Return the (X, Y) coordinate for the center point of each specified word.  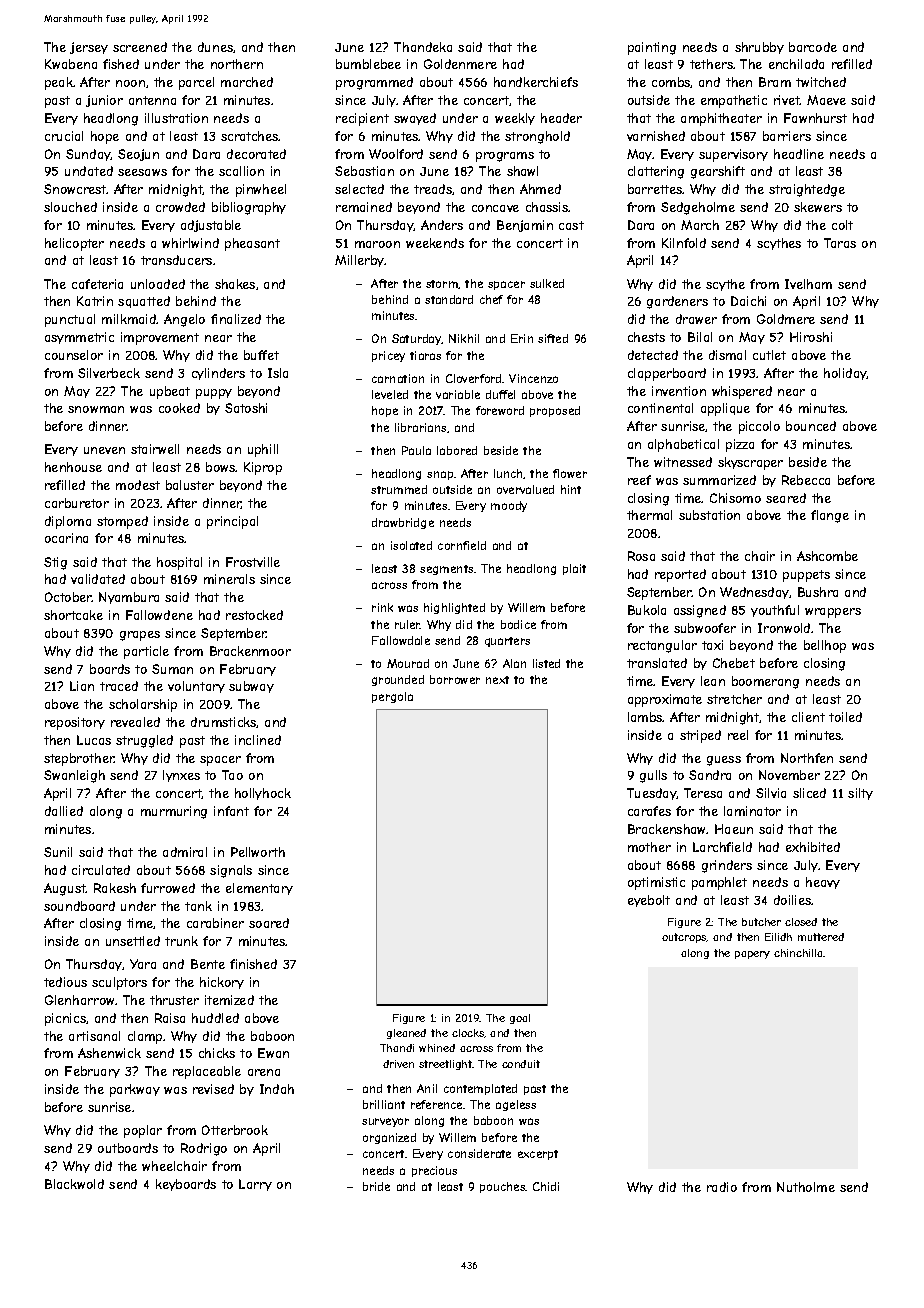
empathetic (734, 101)
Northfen (807, 758)
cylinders (218, 374)
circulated (101, 870)
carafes (649, 811)
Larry (255, 1185)
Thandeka (423, 47)
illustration (176, 118)
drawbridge (403, 523)
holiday (845, 374)
